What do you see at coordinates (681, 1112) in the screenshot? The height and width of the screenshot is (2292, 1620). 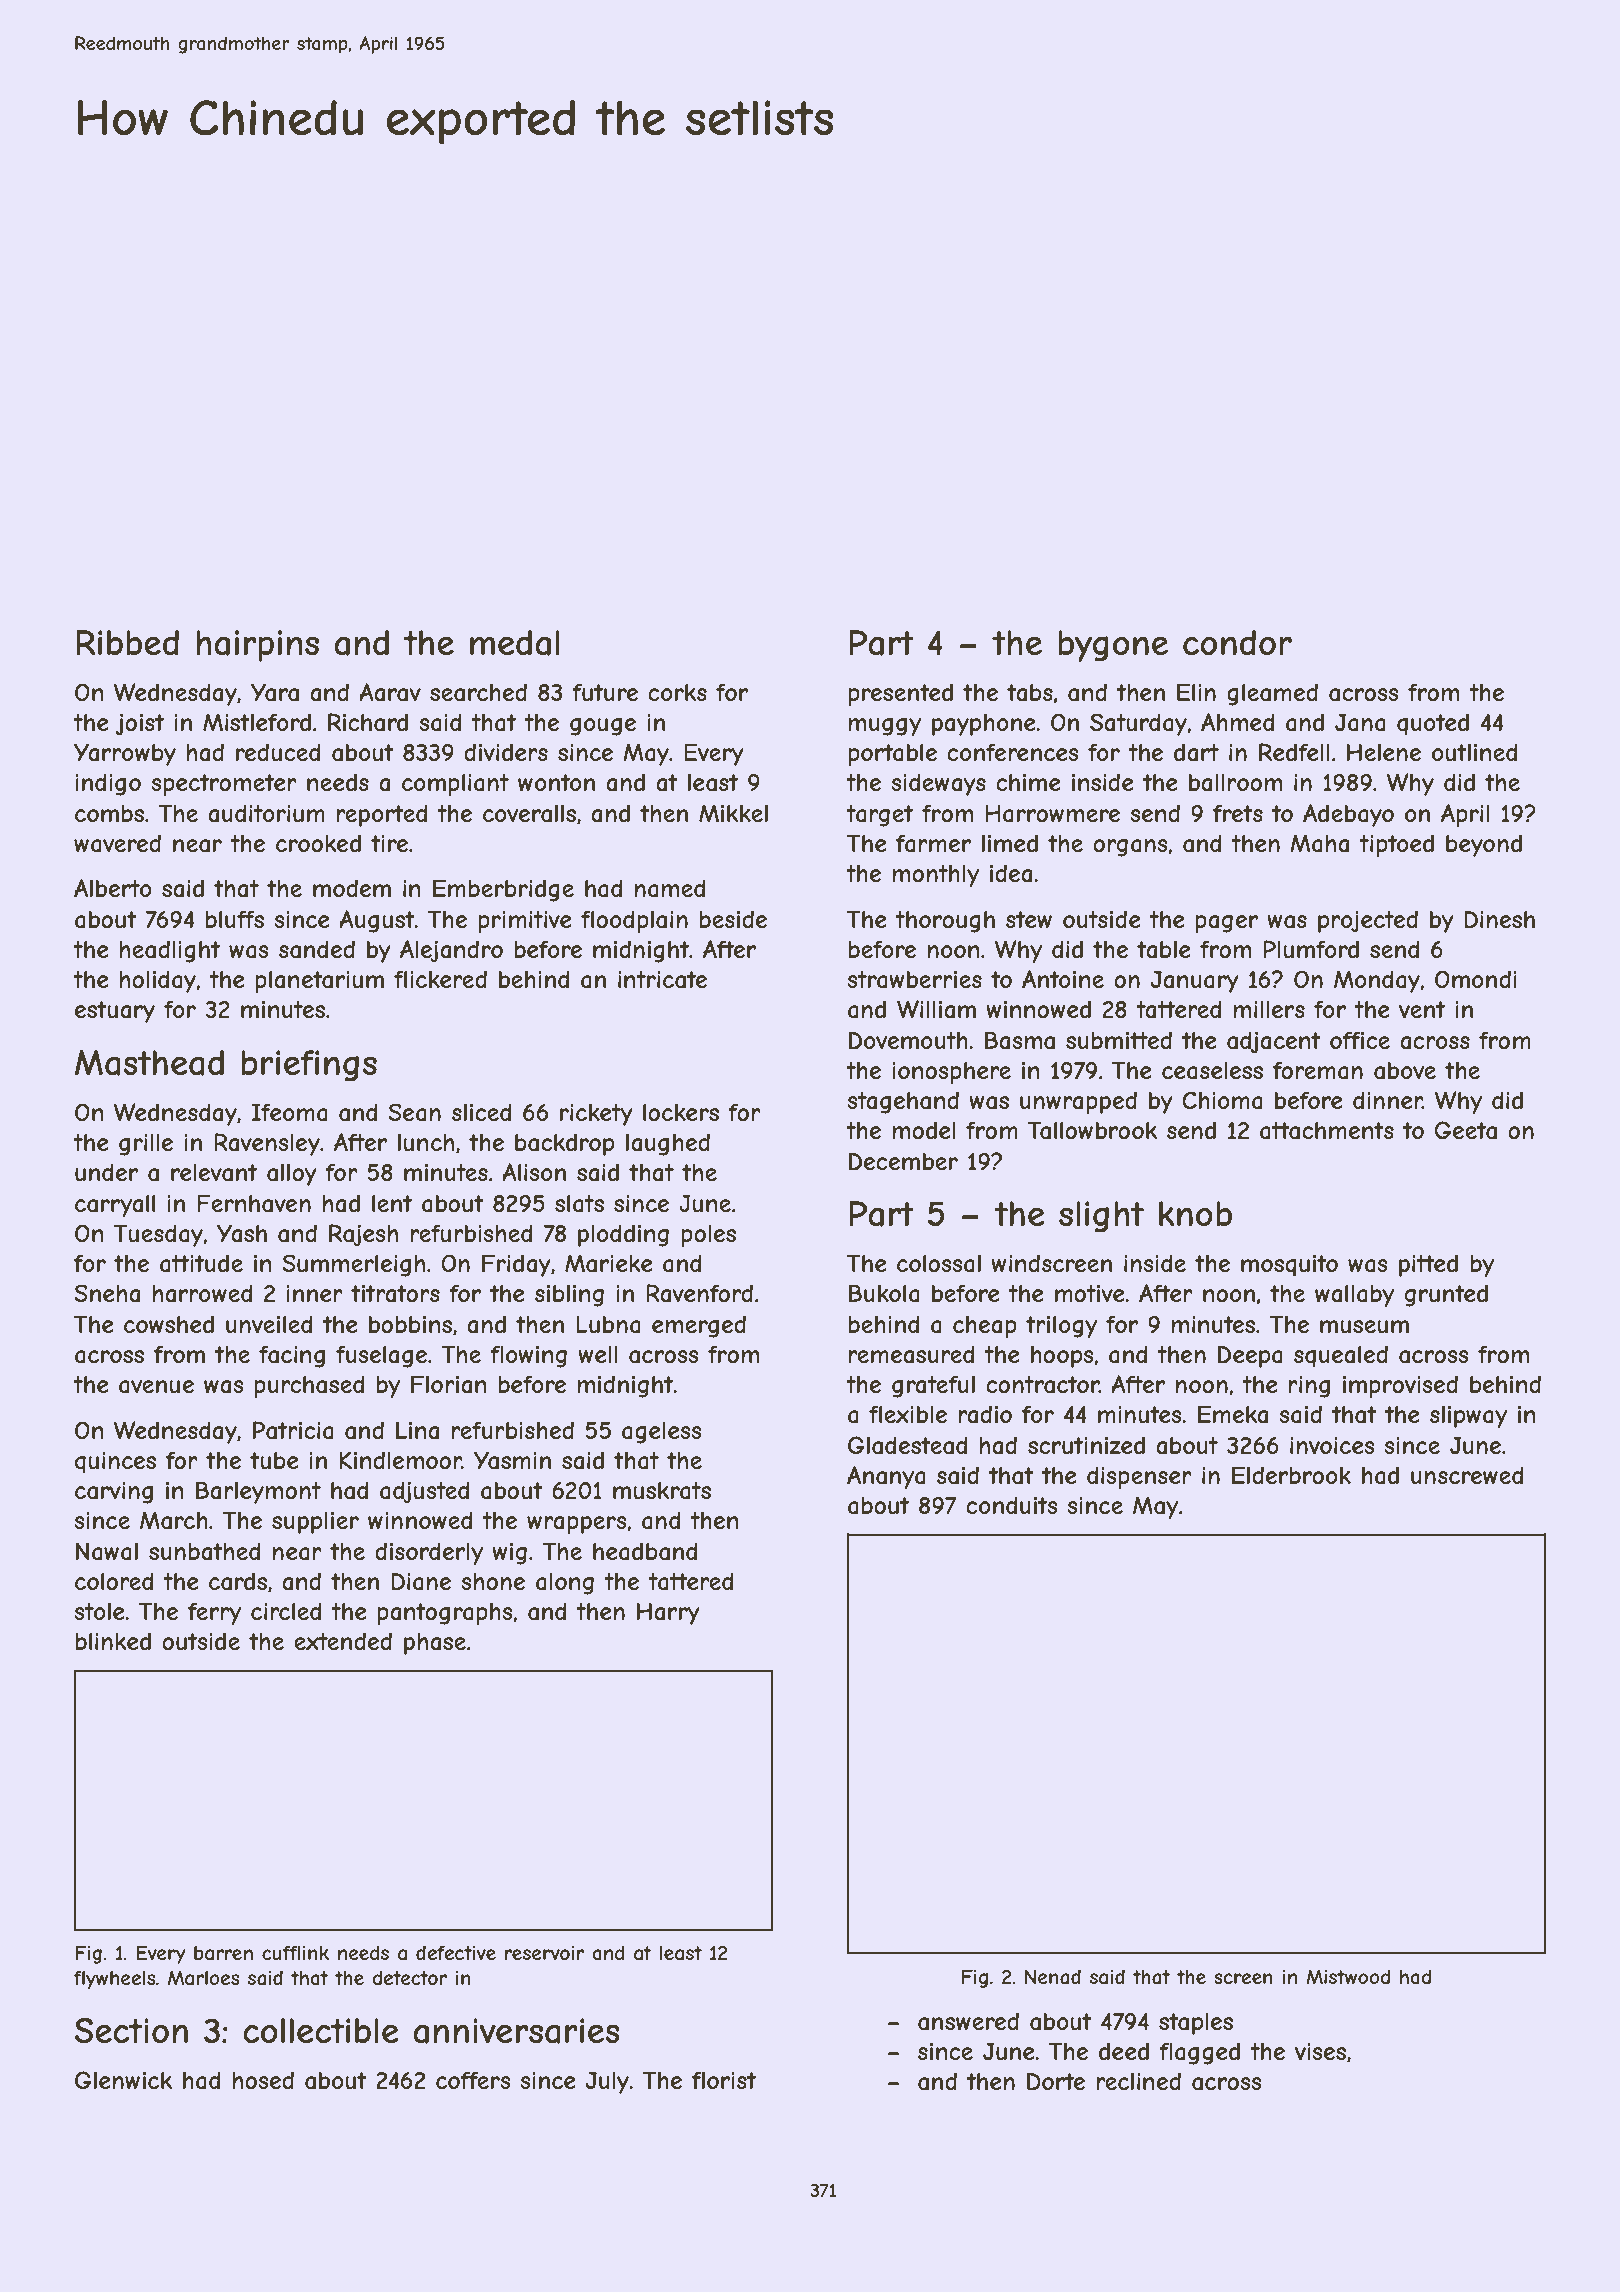 I see `lockers` at bounding box center [681, 1112].
